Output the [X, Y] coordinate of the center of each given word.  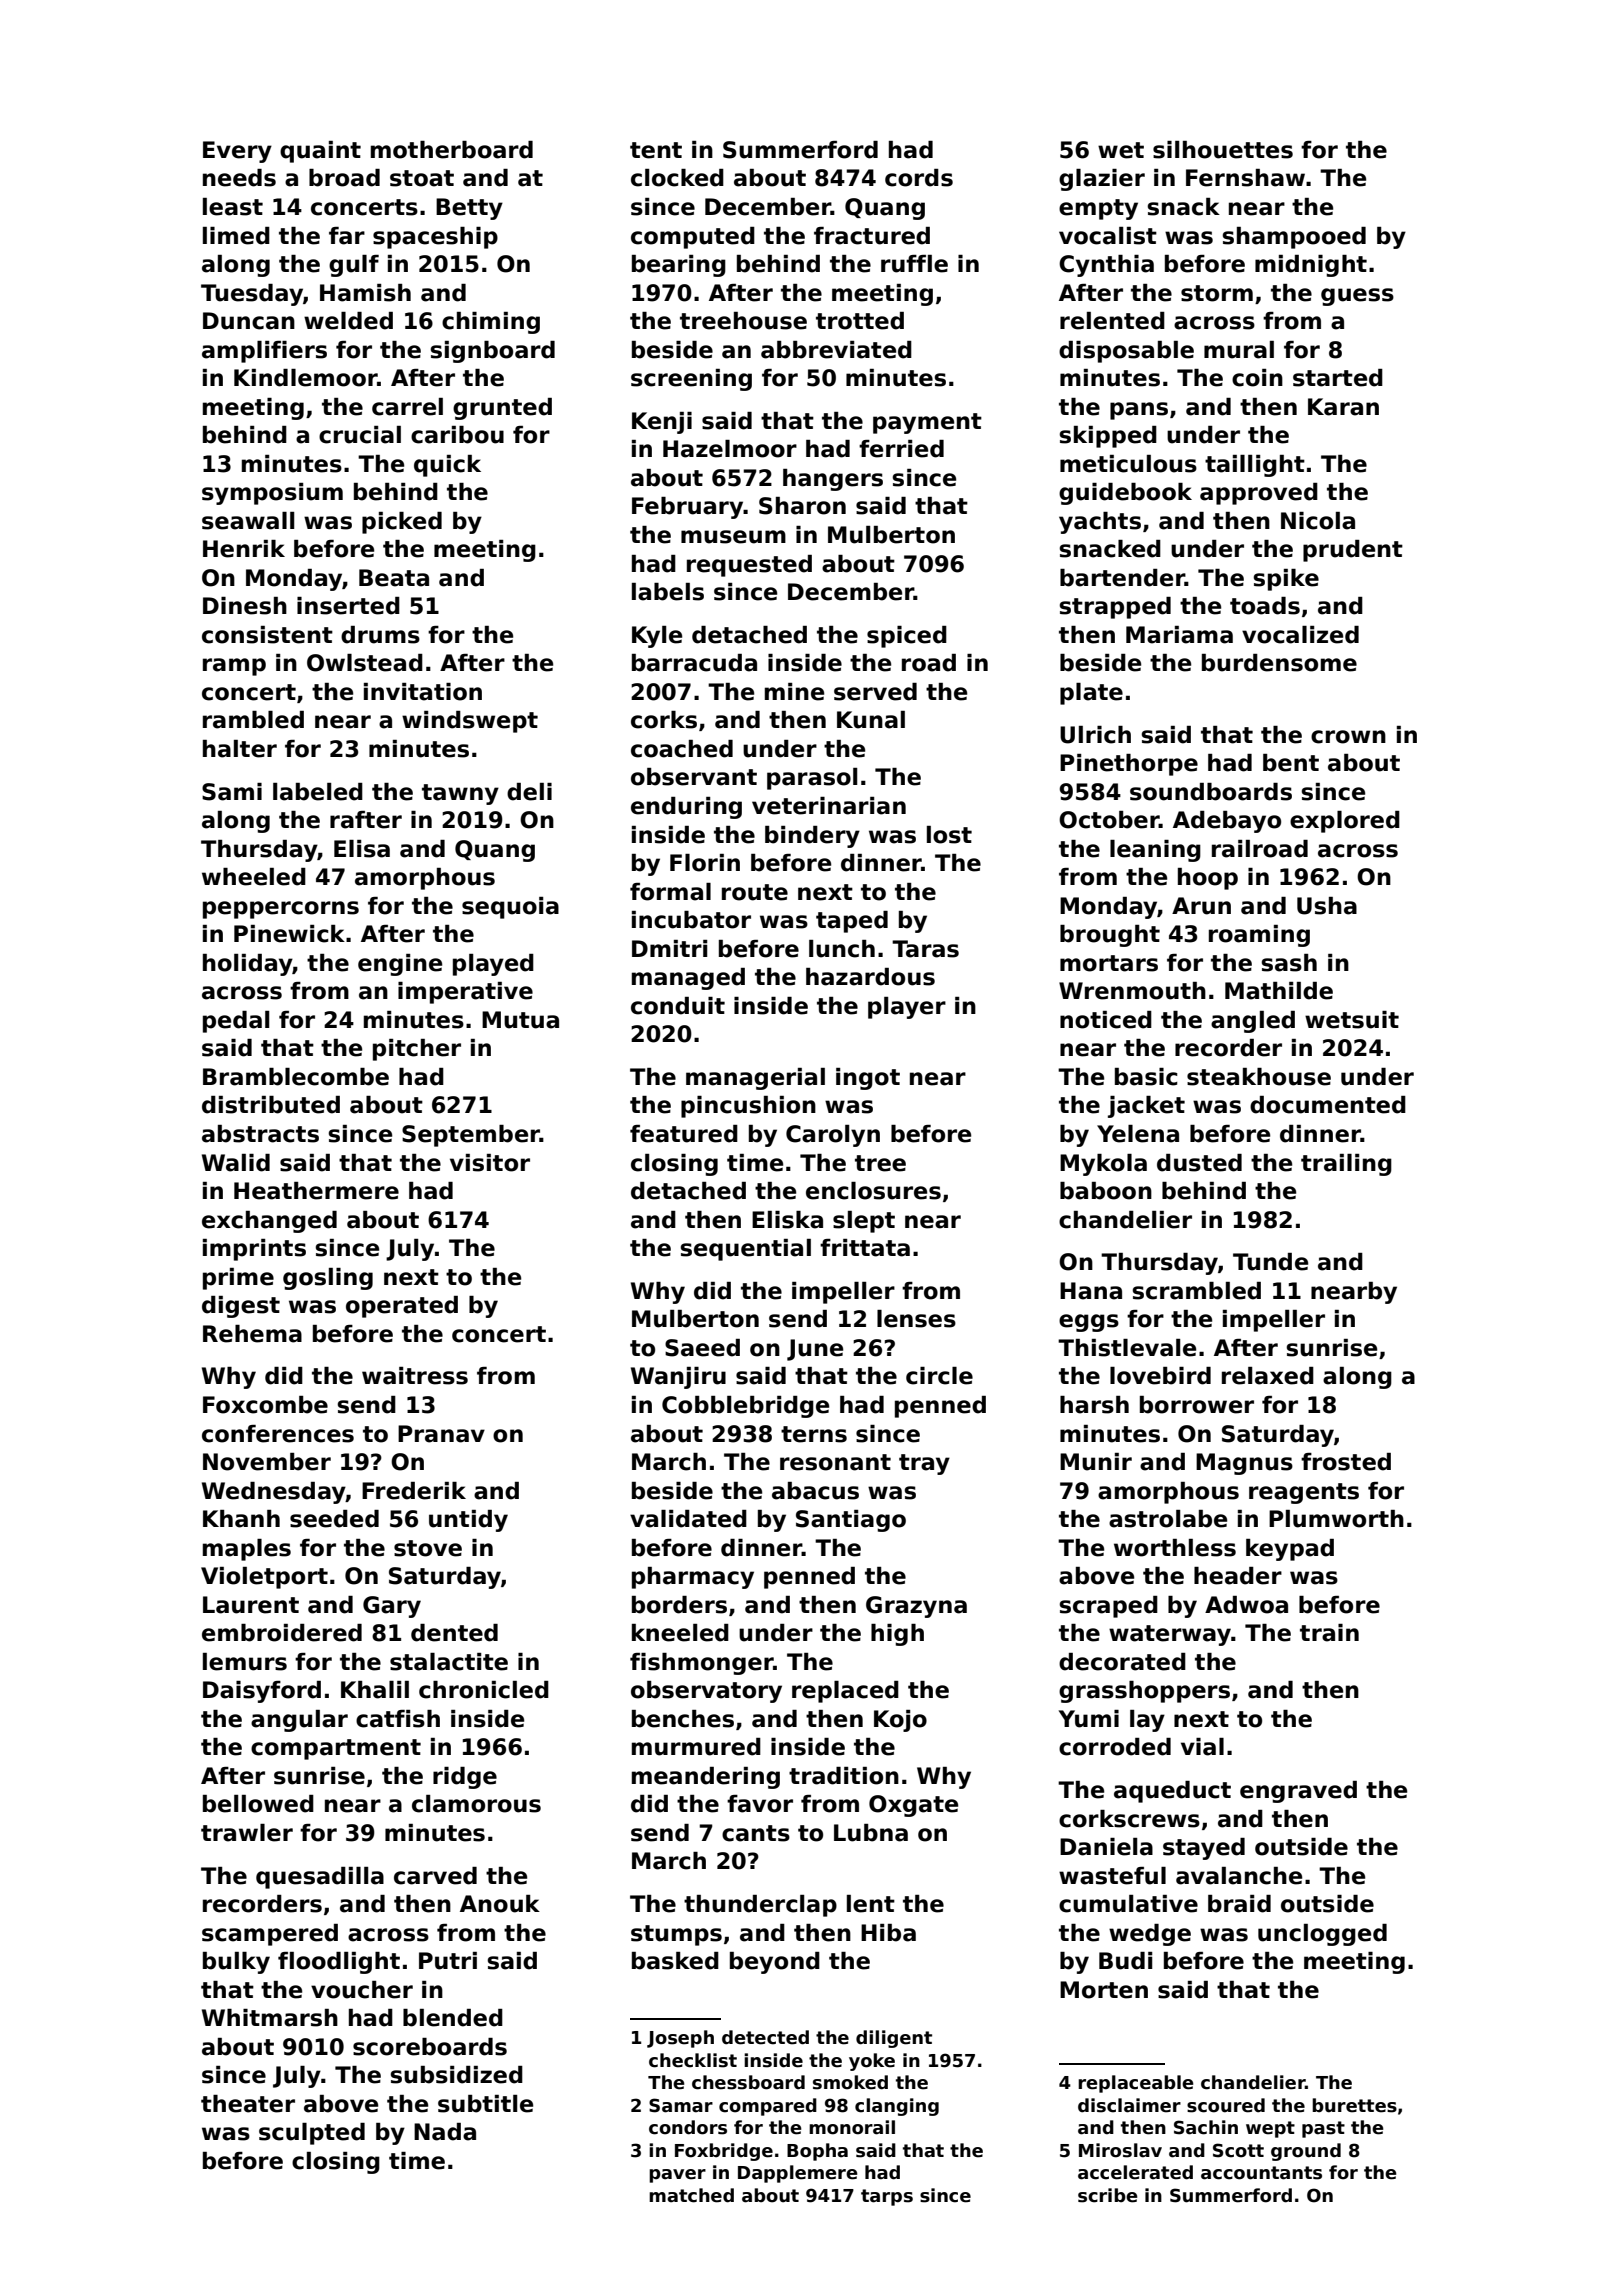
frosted [1346, 1462]
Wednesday [274, 1493]
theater [248, 2104]
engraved [1298, 1792]
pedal [236, 1022]
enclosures [873, 1191]
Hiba [888, 1933]
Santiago [851, 1521]
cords [919, 178]
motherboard [452, 150]
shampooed [1294, 238]
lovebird [1160, 1376]
